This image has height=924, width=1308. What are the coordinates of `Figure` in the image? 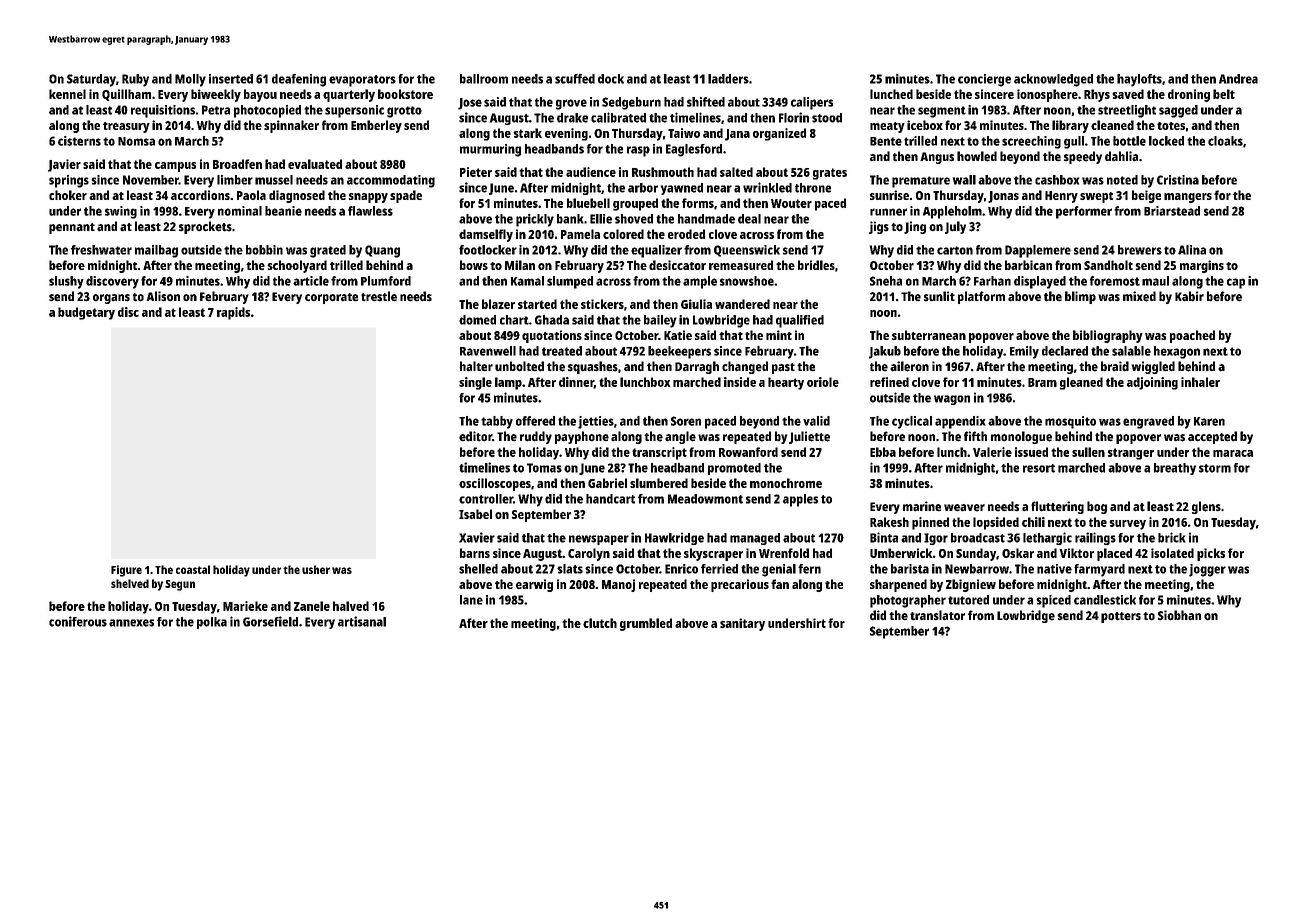 It's located at (126, 571).
